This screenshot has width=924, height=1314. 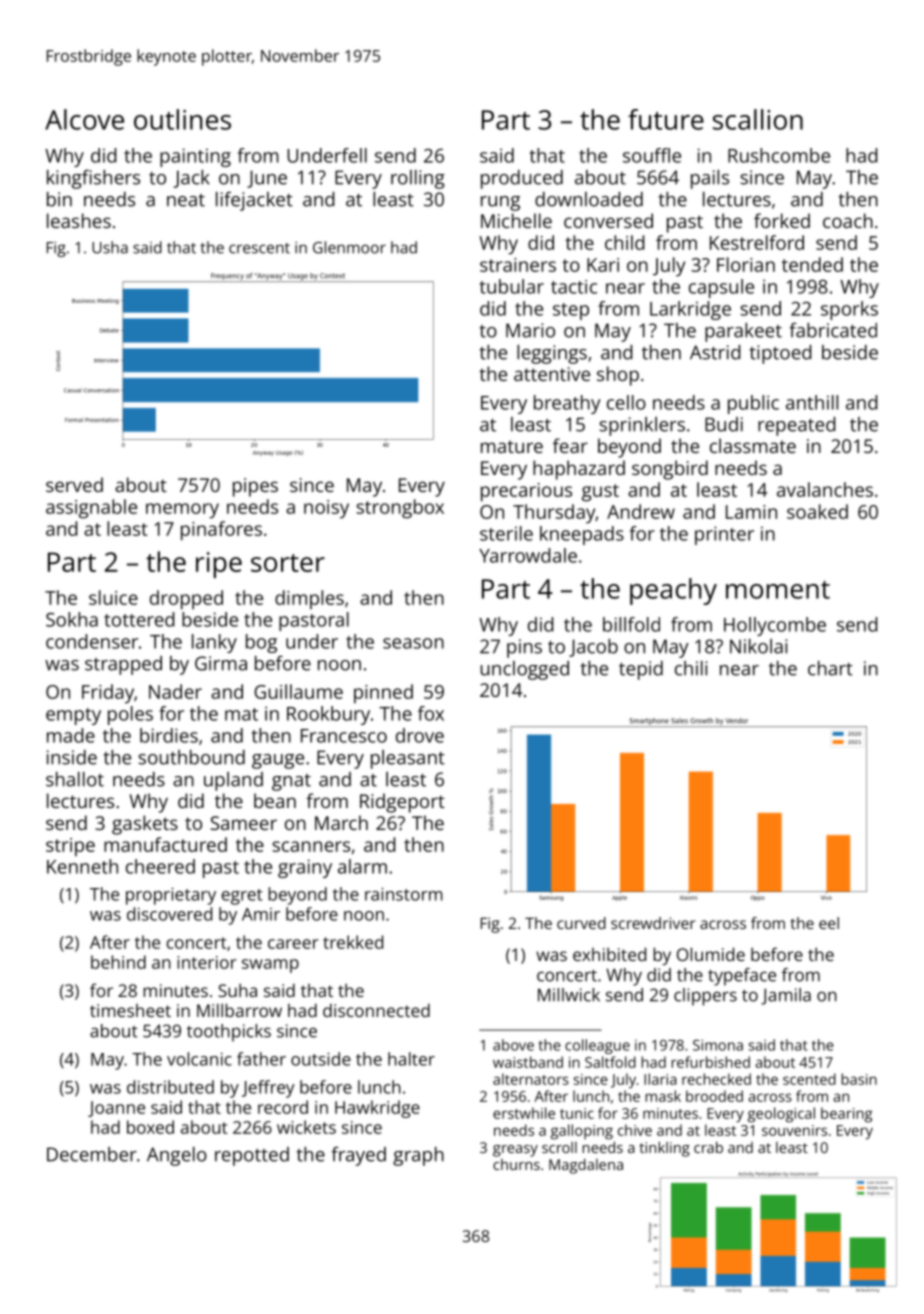 I want to click on pails, so click(x=710, y=179).
